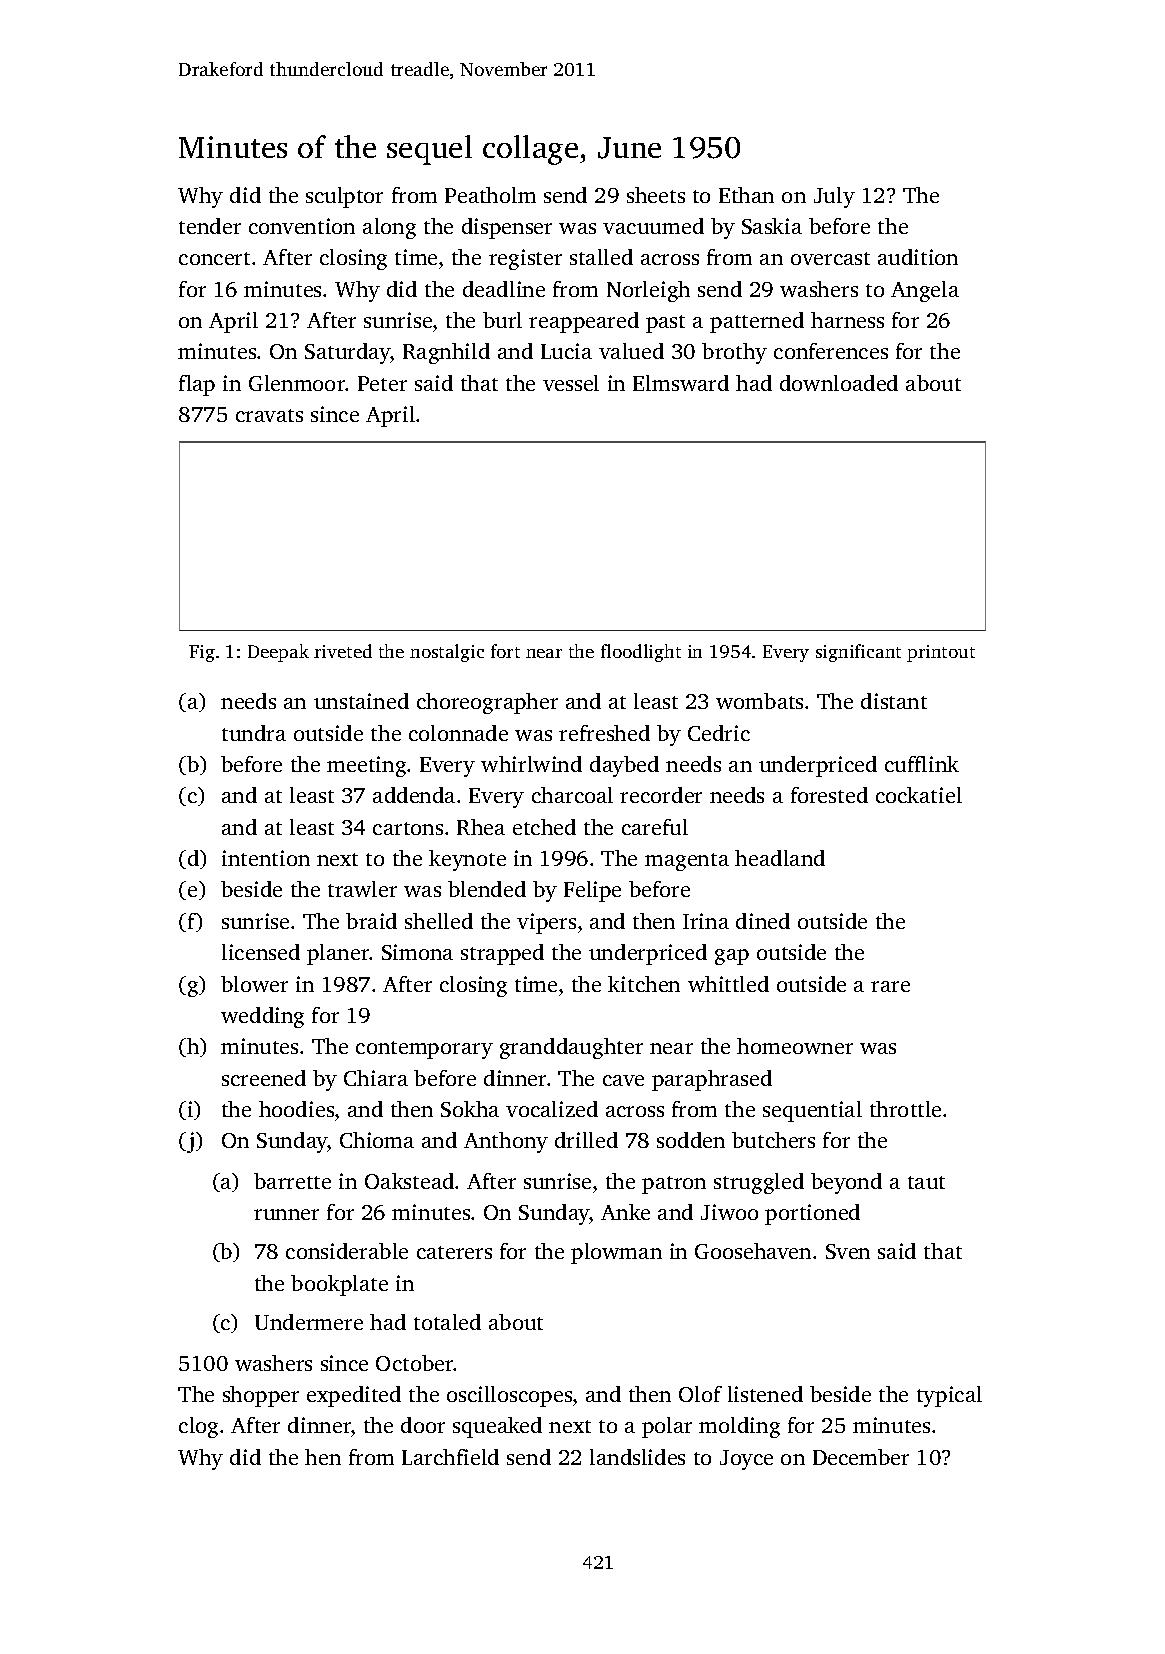  Describe the element at coordinates (286, 1214) in the screenshot. I see `runner` at that location.
